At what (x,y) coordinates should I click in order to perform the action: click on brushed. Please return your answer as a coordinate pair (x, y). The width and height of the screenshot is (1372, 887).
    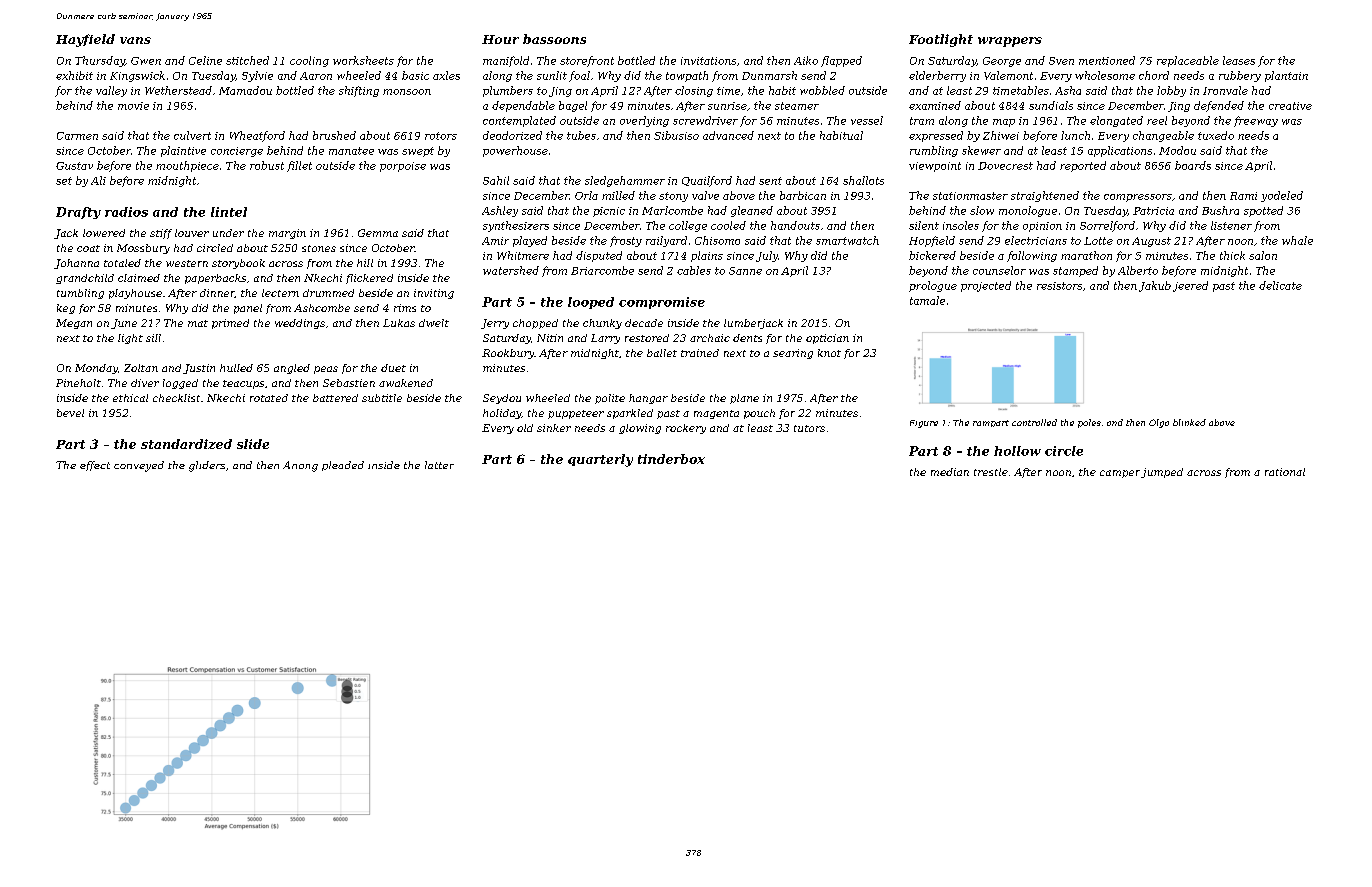
    Looking at the image, I should click on (334, 135).
